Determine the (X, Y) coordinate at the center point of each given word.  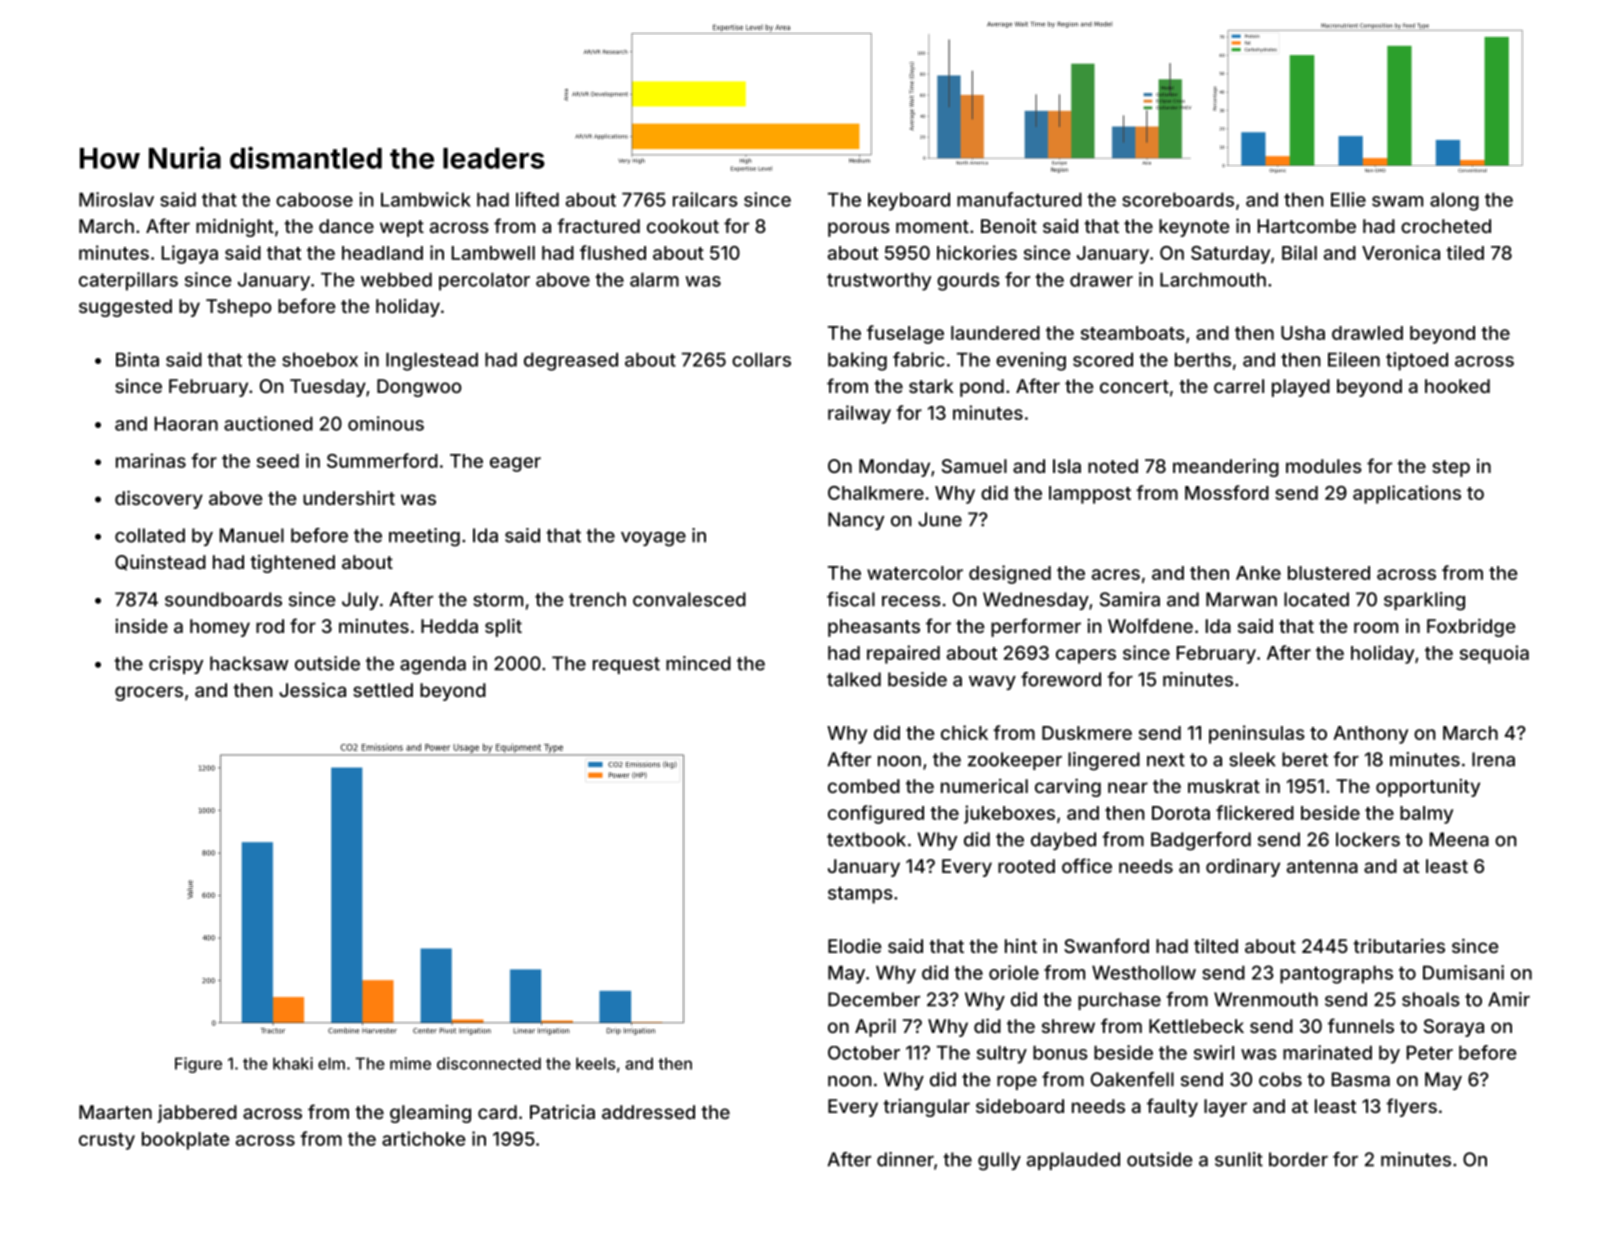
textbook (866, 839)
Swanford (1106, 945)
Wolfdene (1150, 625)
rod (270, 626)
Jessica (312, 689)
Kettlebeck (1196, 1026)
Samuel (974, 466)
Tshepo (239, 308)
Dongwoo (419, 388)
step (1451, 468)
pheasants (874, 628)
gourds (968, 281)
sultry (1002, 1054)
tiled (1465, 252)
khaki (293, 1063)
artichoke (423, 1138)
